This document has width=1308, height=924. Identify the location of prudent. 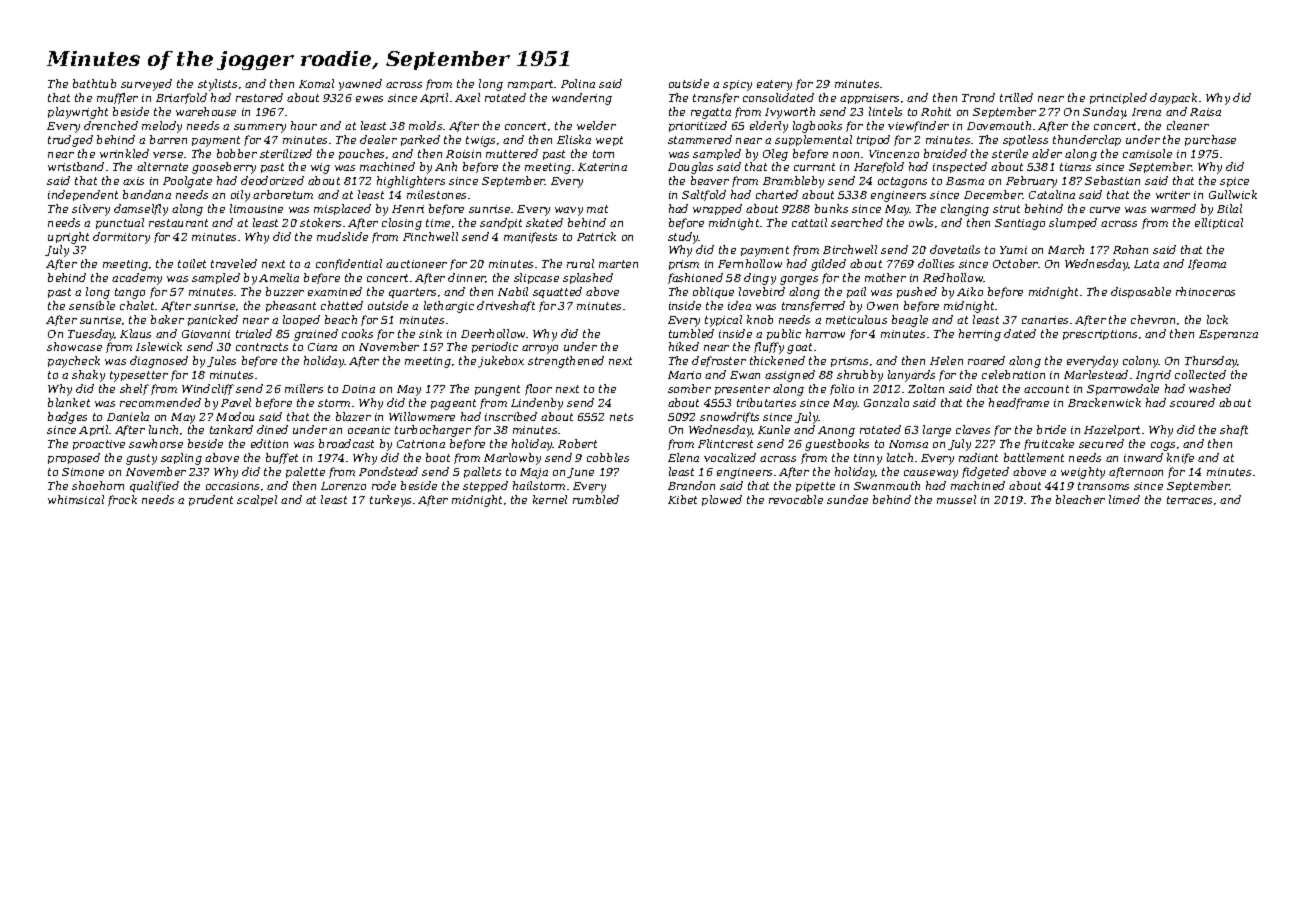
(211, 500).
